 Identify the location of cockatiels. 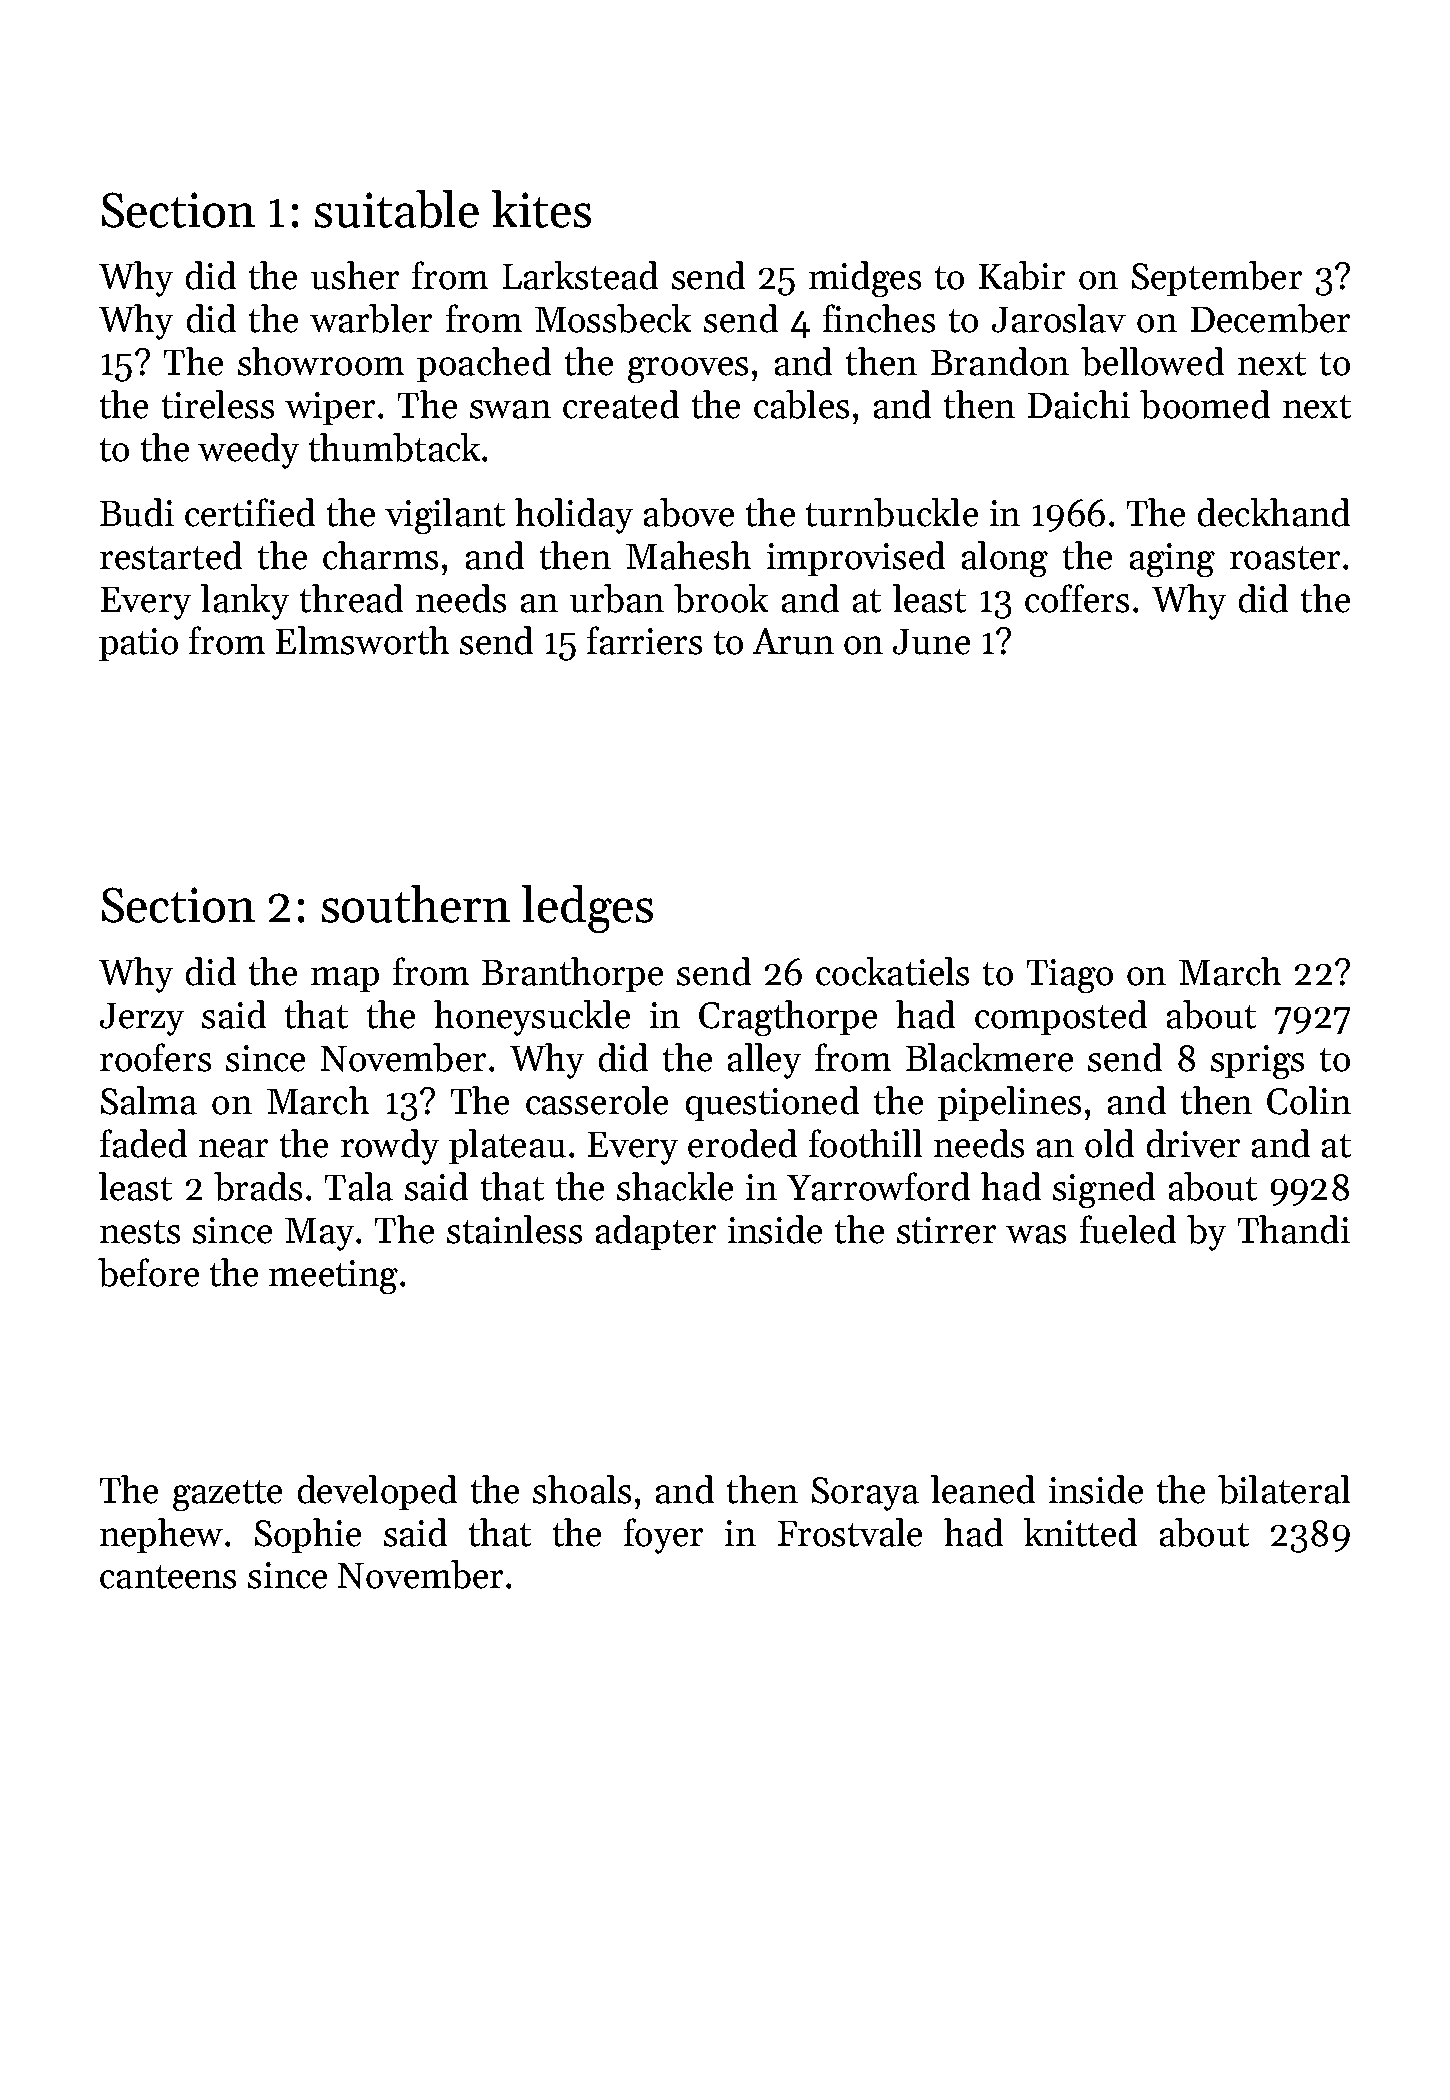
(892, 971).
